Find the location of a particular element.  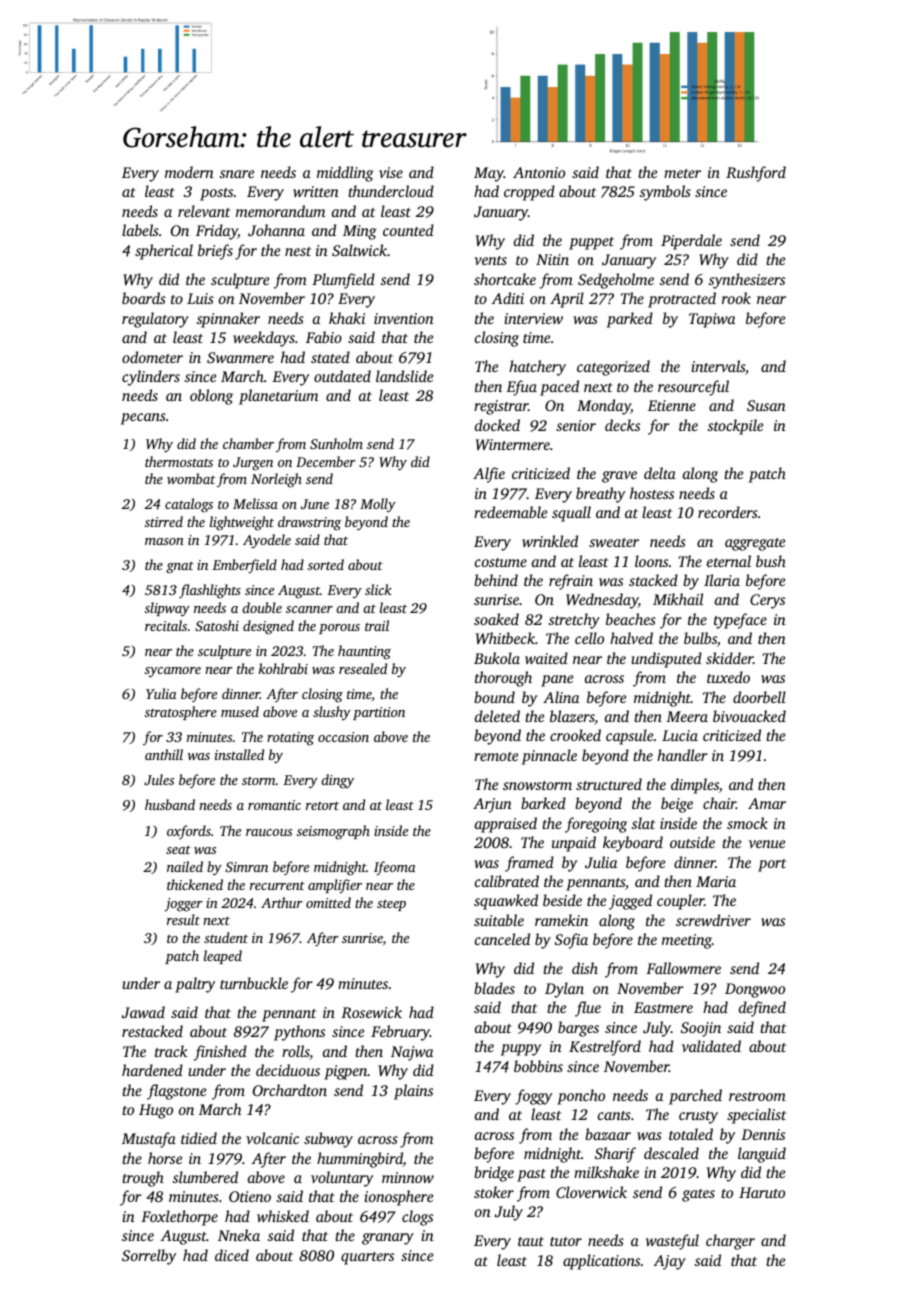

cylinders is located at coordinates (151, 378).
